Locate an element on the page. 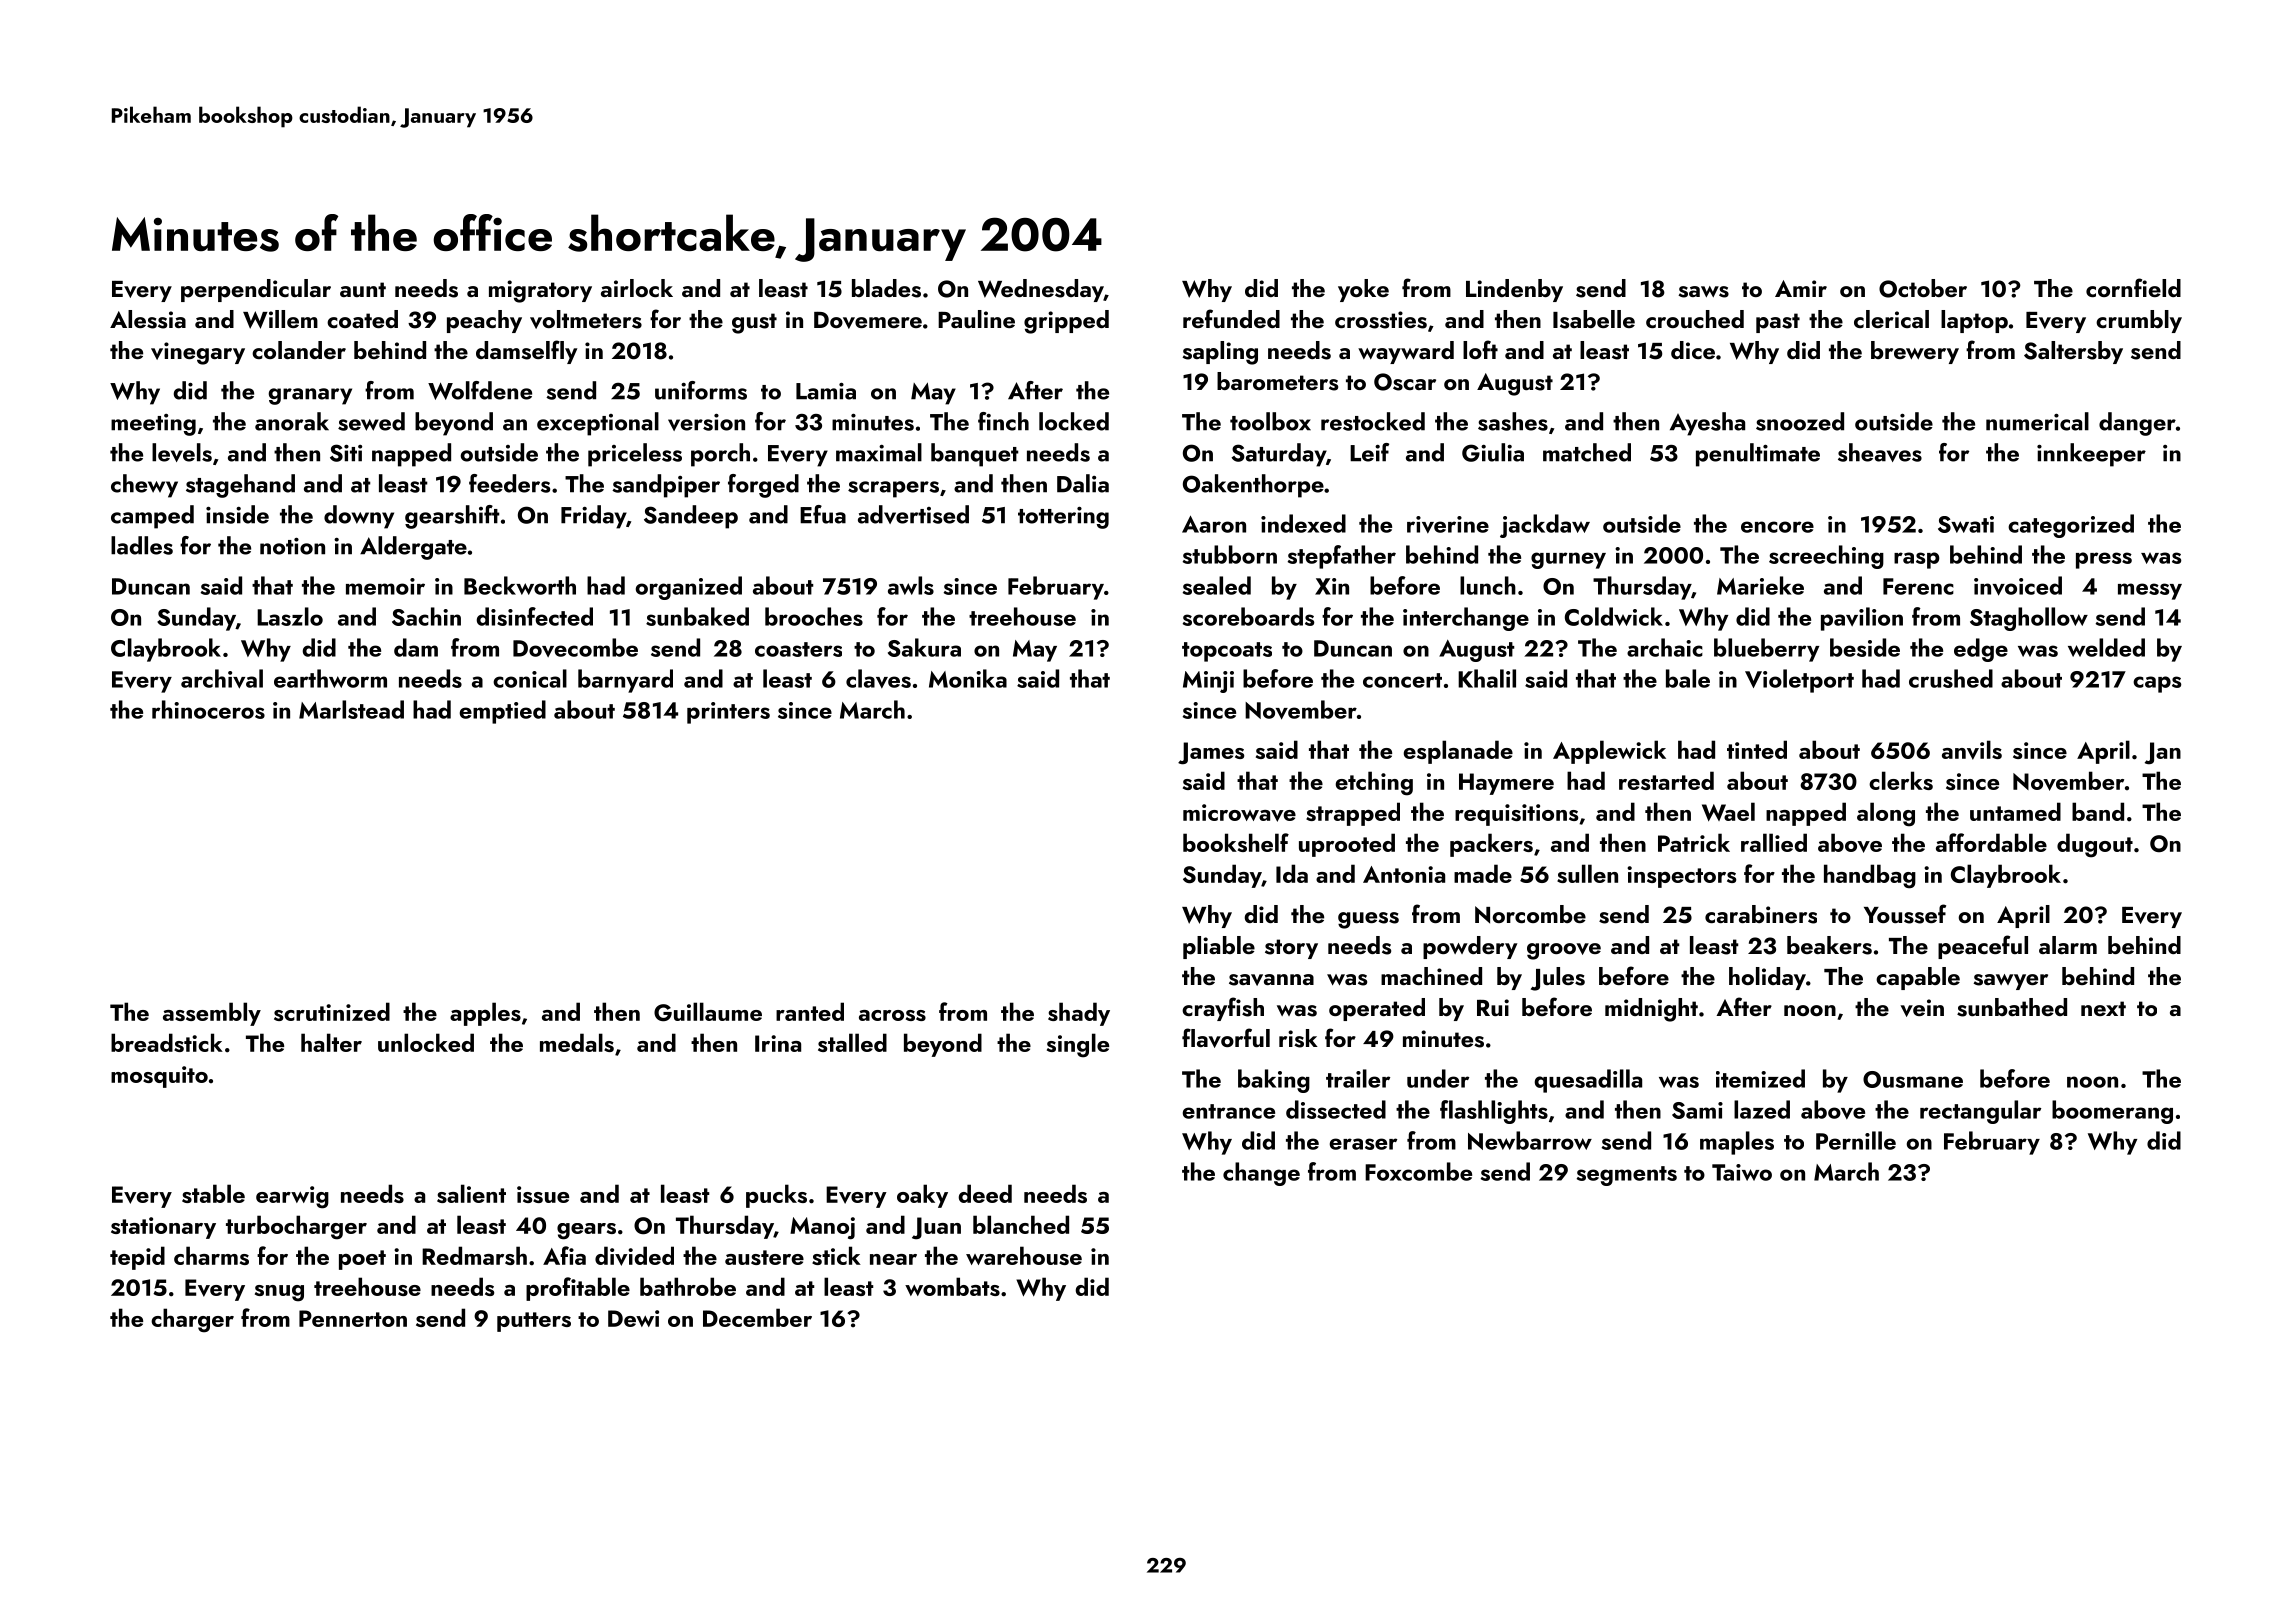 The height and width of the document is (1620, 2292). issue is located at coordinates (543, 1194).
